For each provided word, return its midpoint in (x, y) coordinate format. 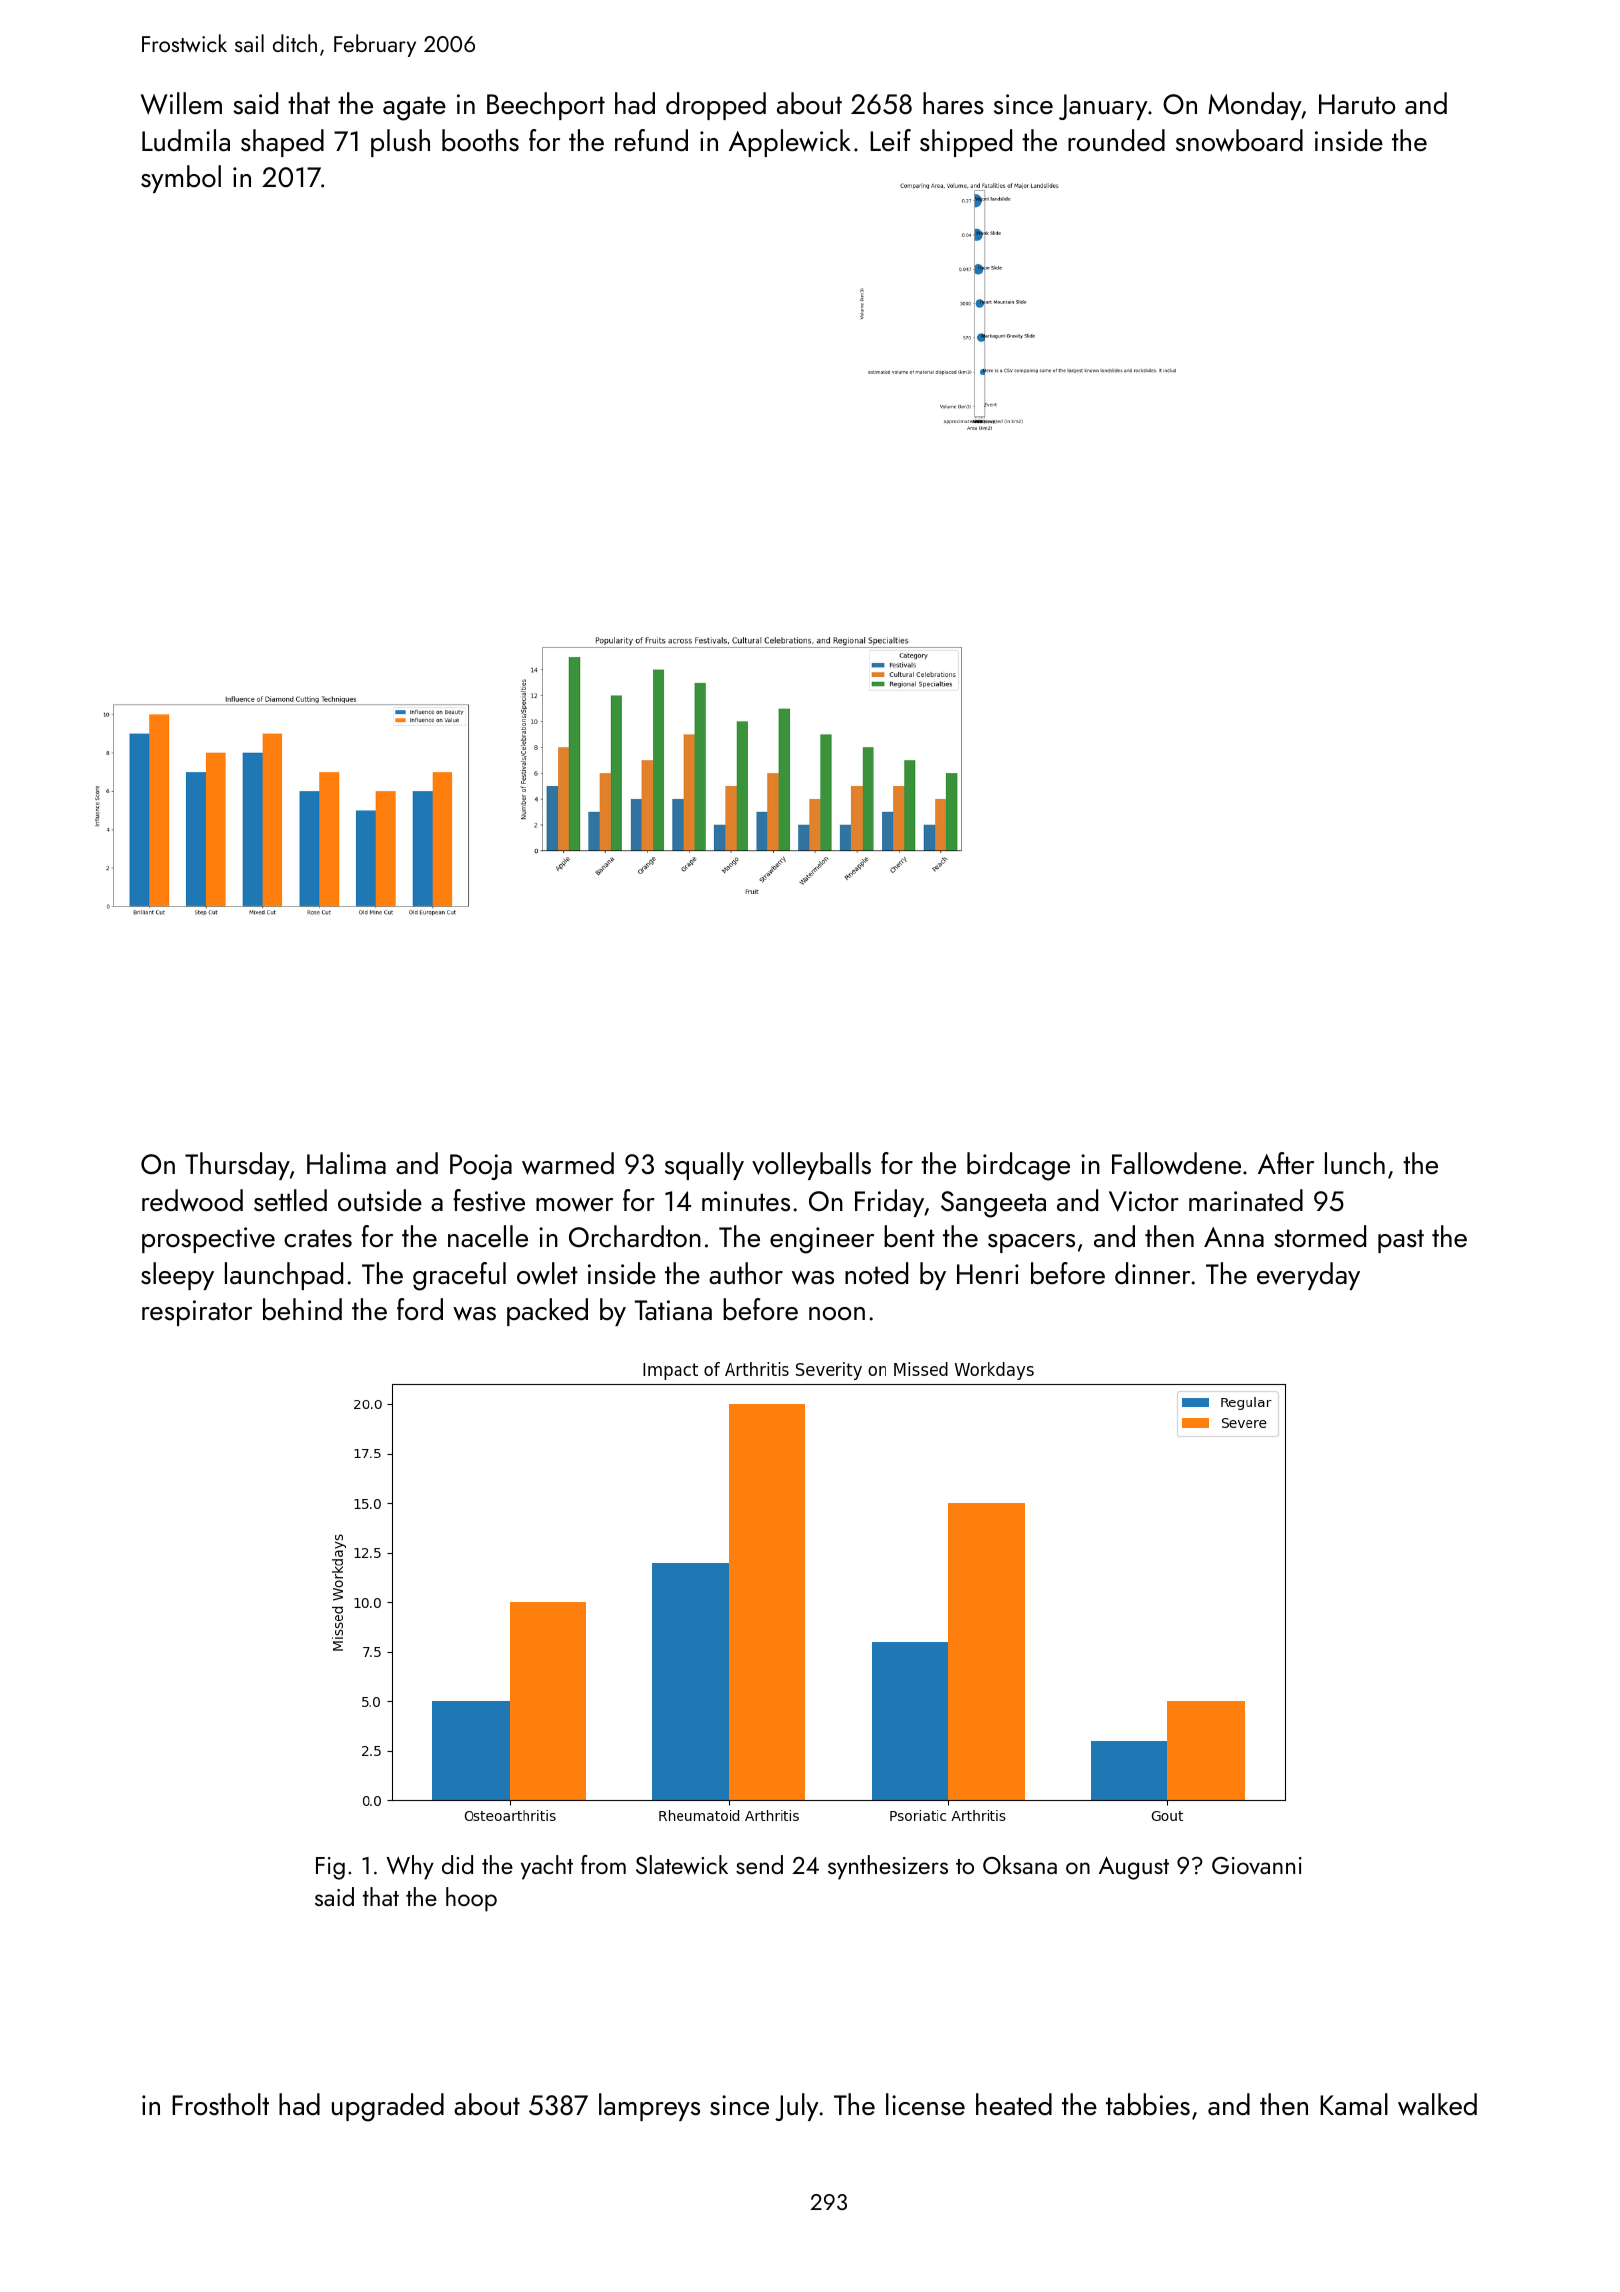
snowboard (1239, 140)
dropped (716, 106)
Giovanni (1257, 1866)
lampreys (649, 2107)
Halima (346, 1163)
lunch (1355, 1163)
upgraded (388, 2107)
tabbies (1148, 2104)
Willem (181, 103)
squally (704, 1166)
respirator (197, 1313)
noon (837, 1314)
